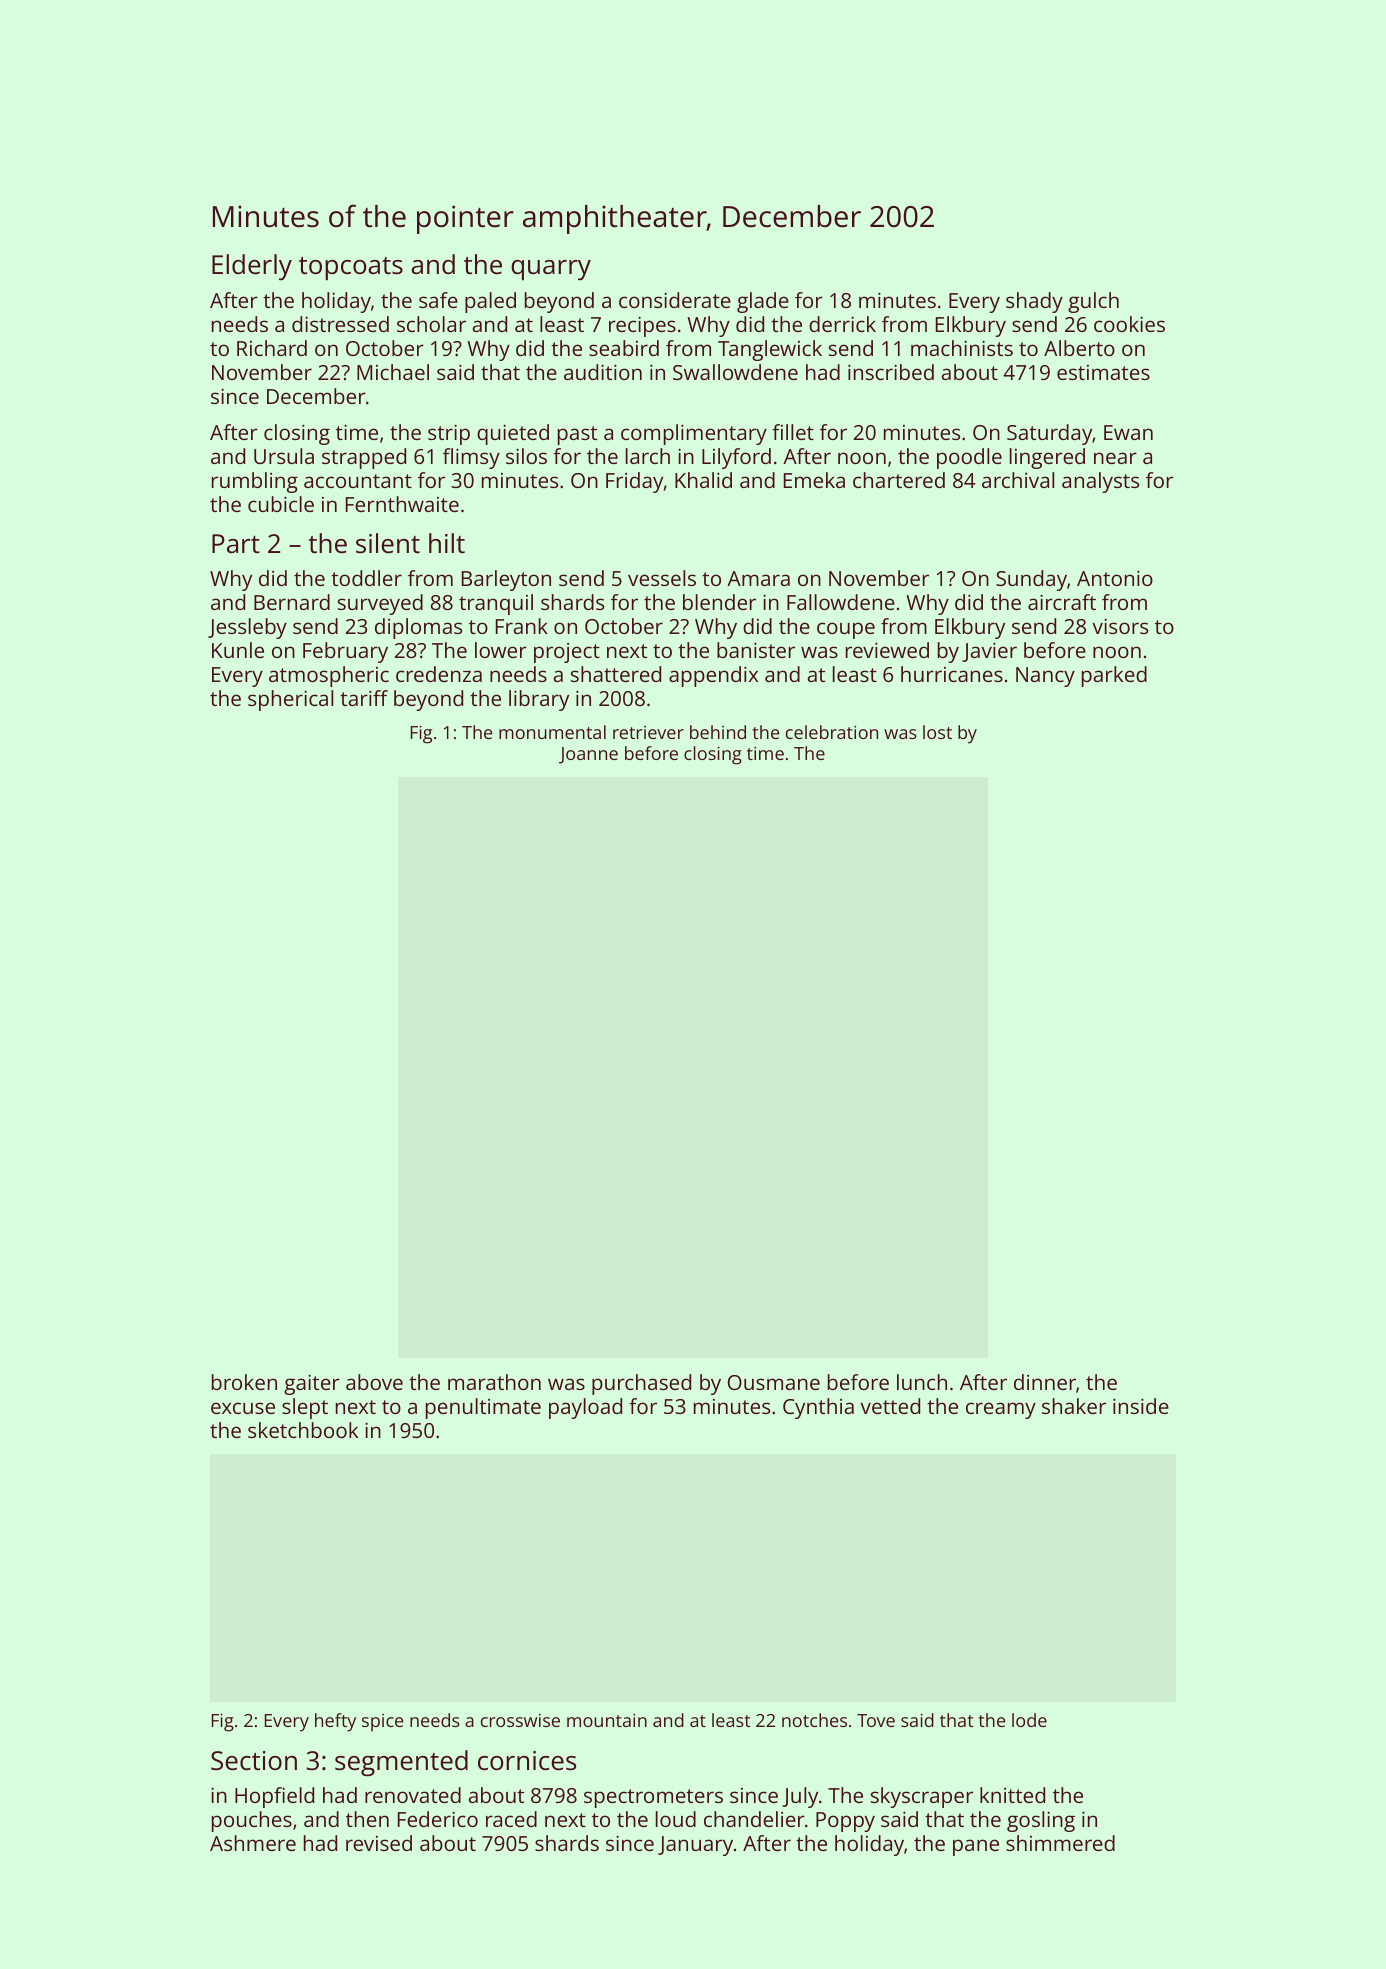 The width and height of the image is (1386, 1969). What do you see at coordinates (1034, 302) in the image?
I see `shady` at bounding box center [1034, 302].
